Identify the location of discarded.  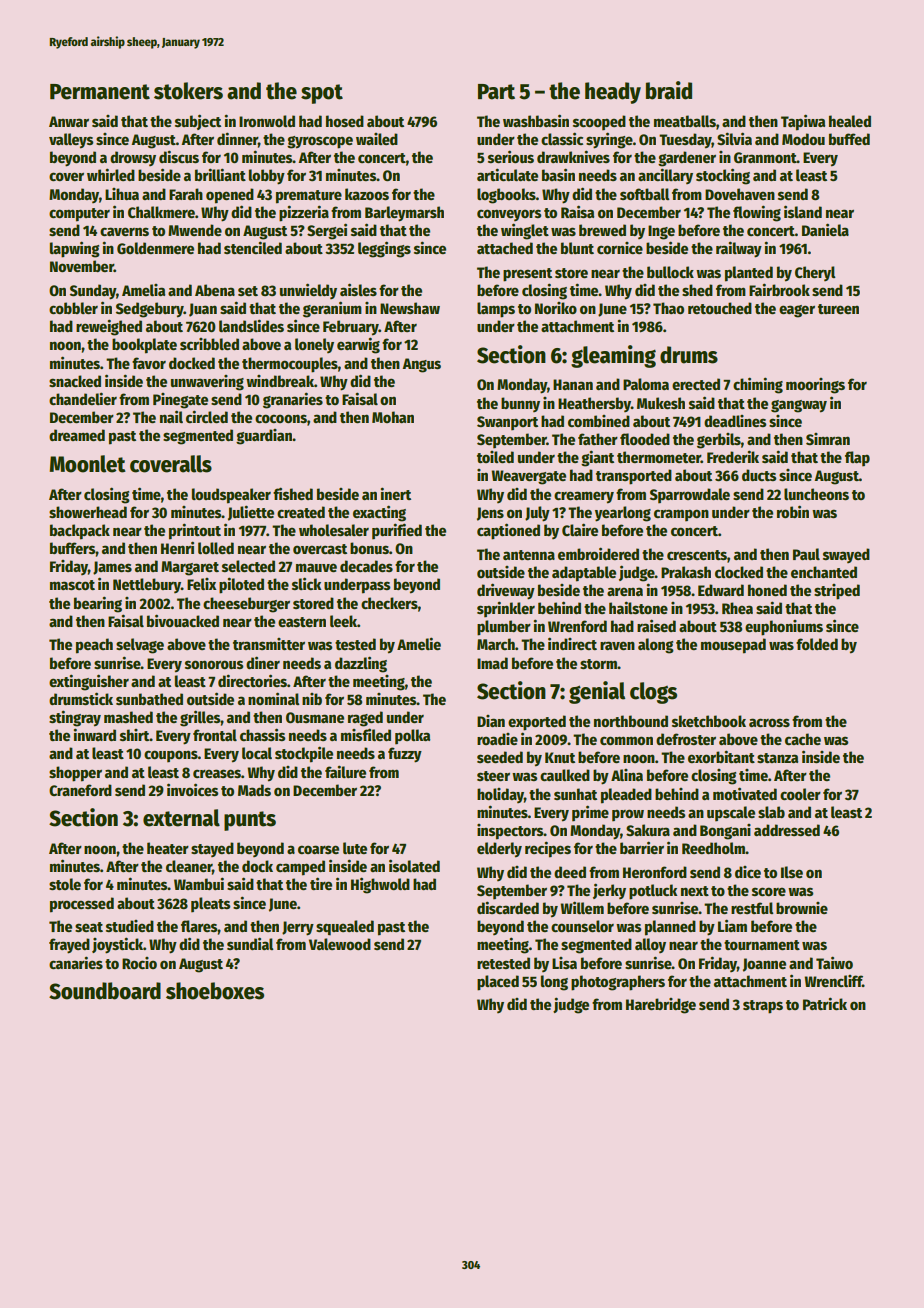
(508, 907).
